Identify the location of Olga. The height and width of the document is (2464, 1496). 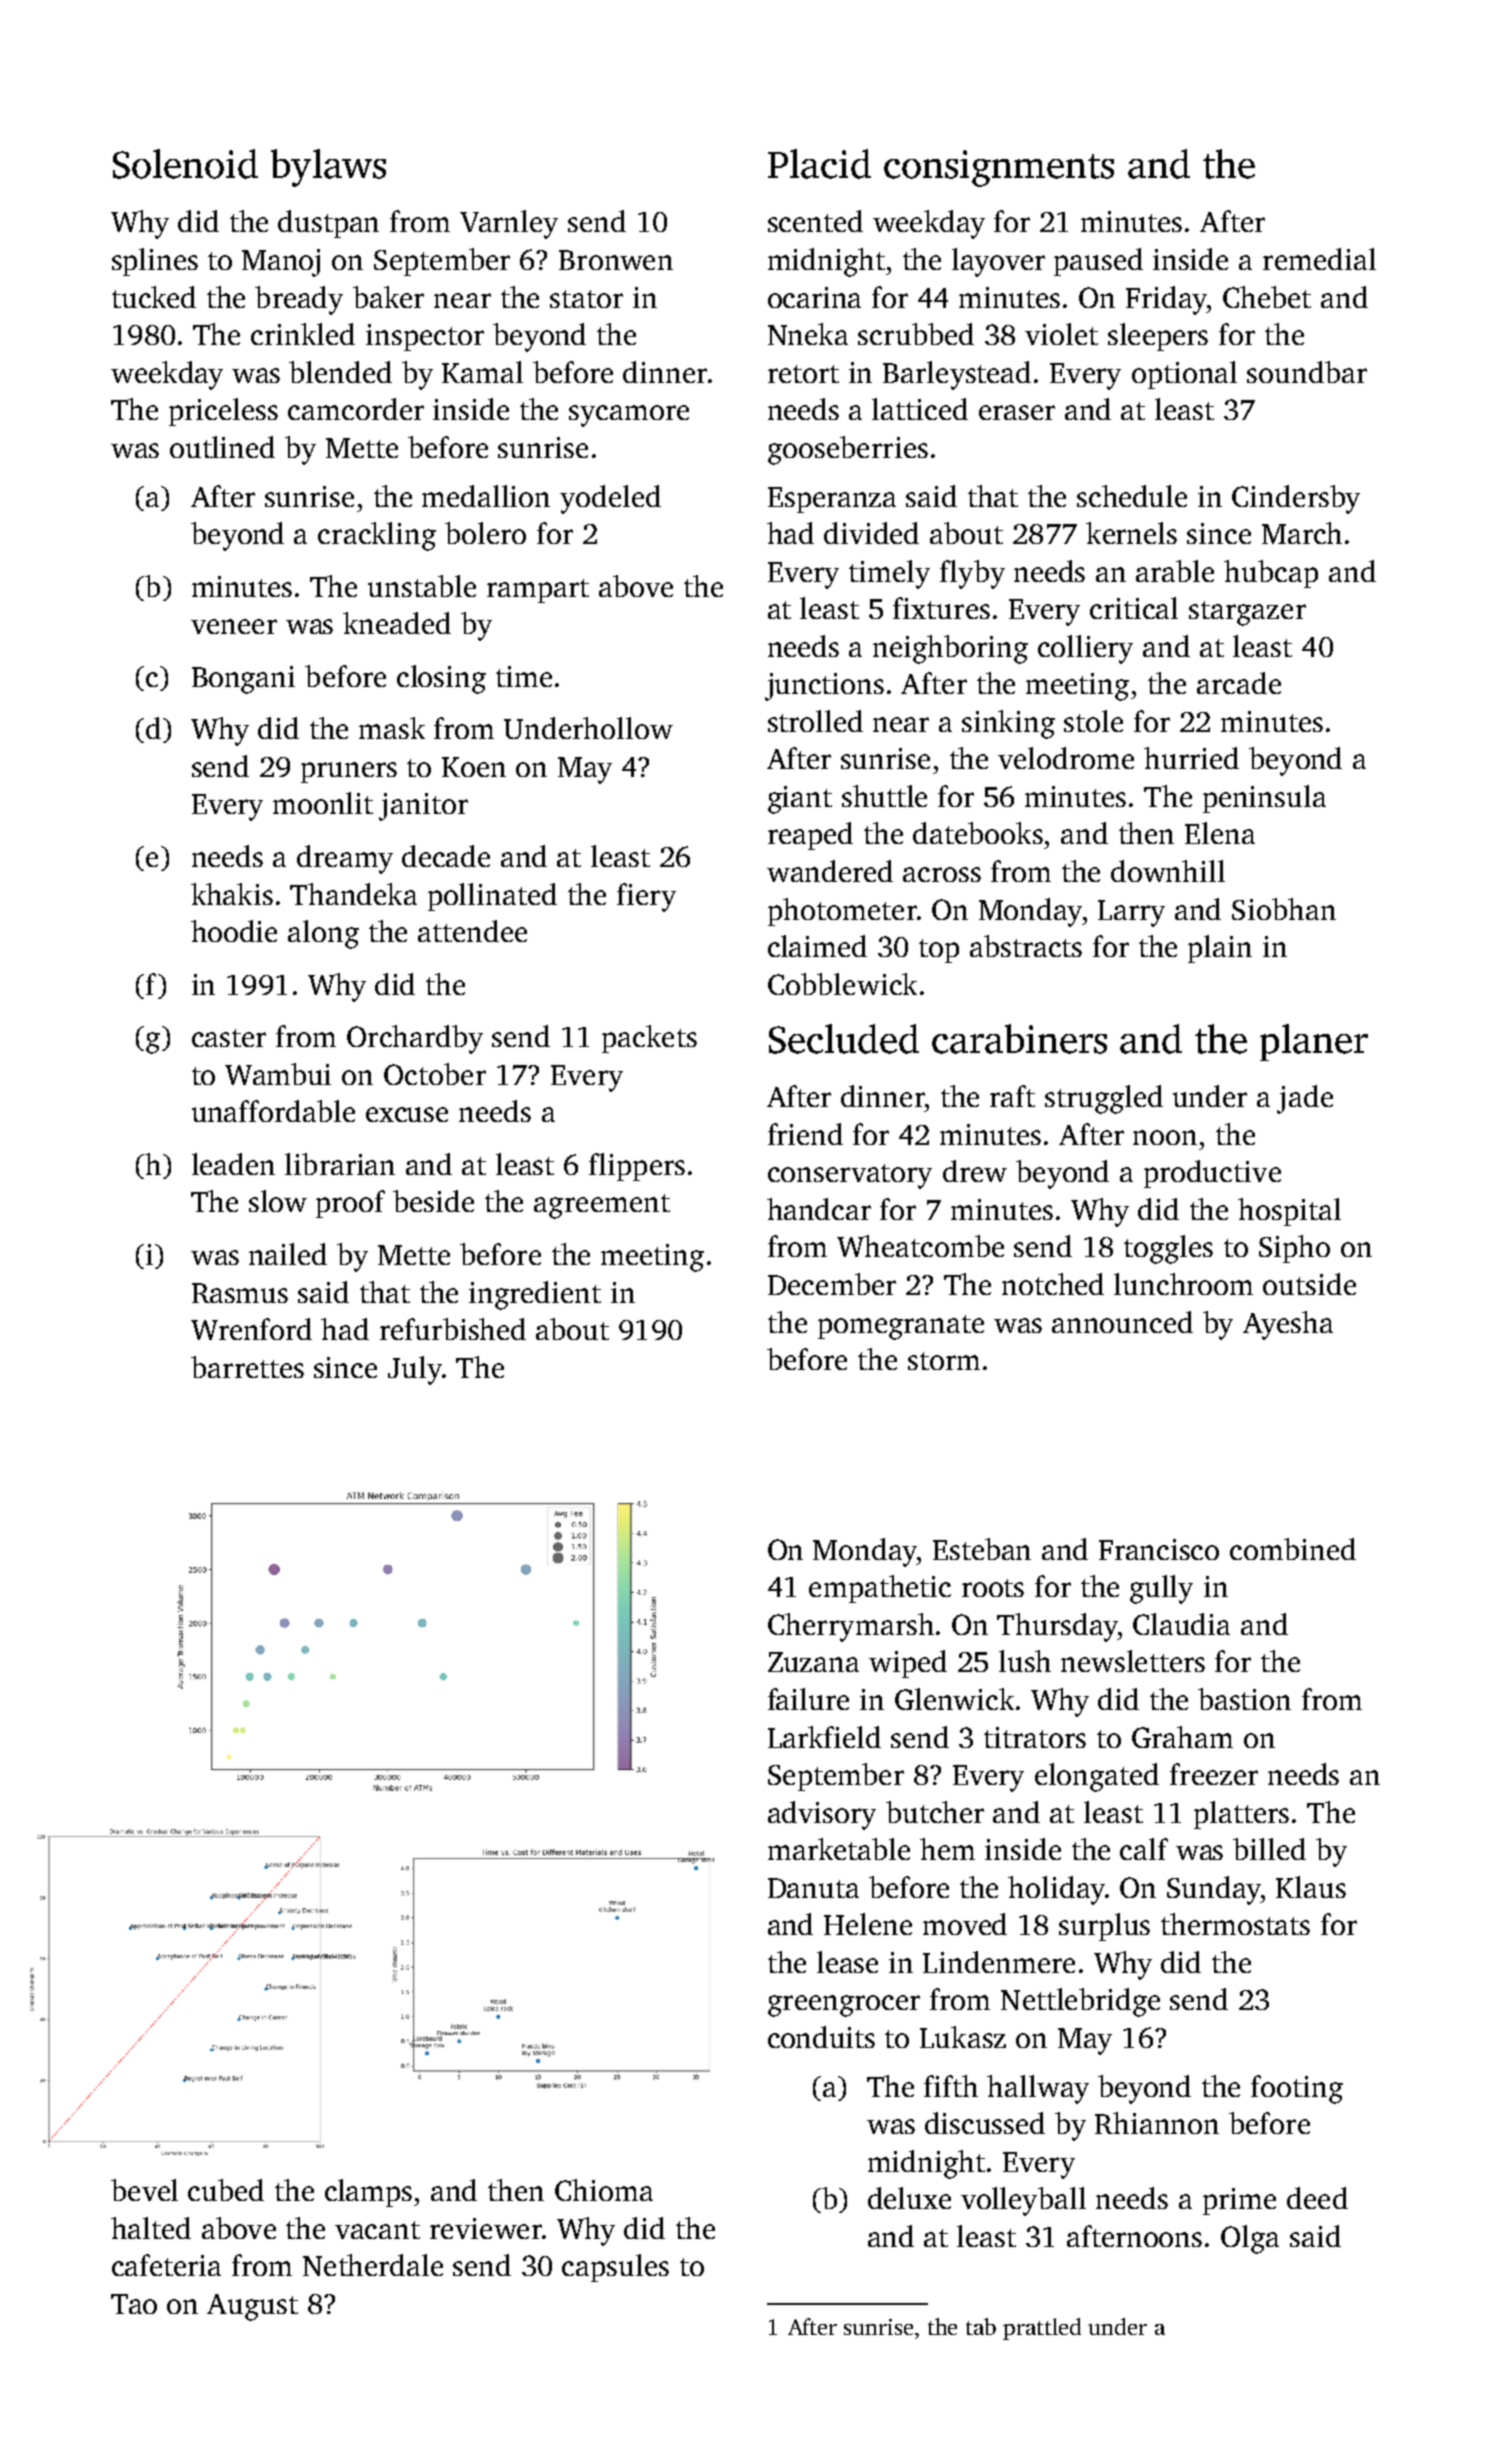
(1250, 2239).
